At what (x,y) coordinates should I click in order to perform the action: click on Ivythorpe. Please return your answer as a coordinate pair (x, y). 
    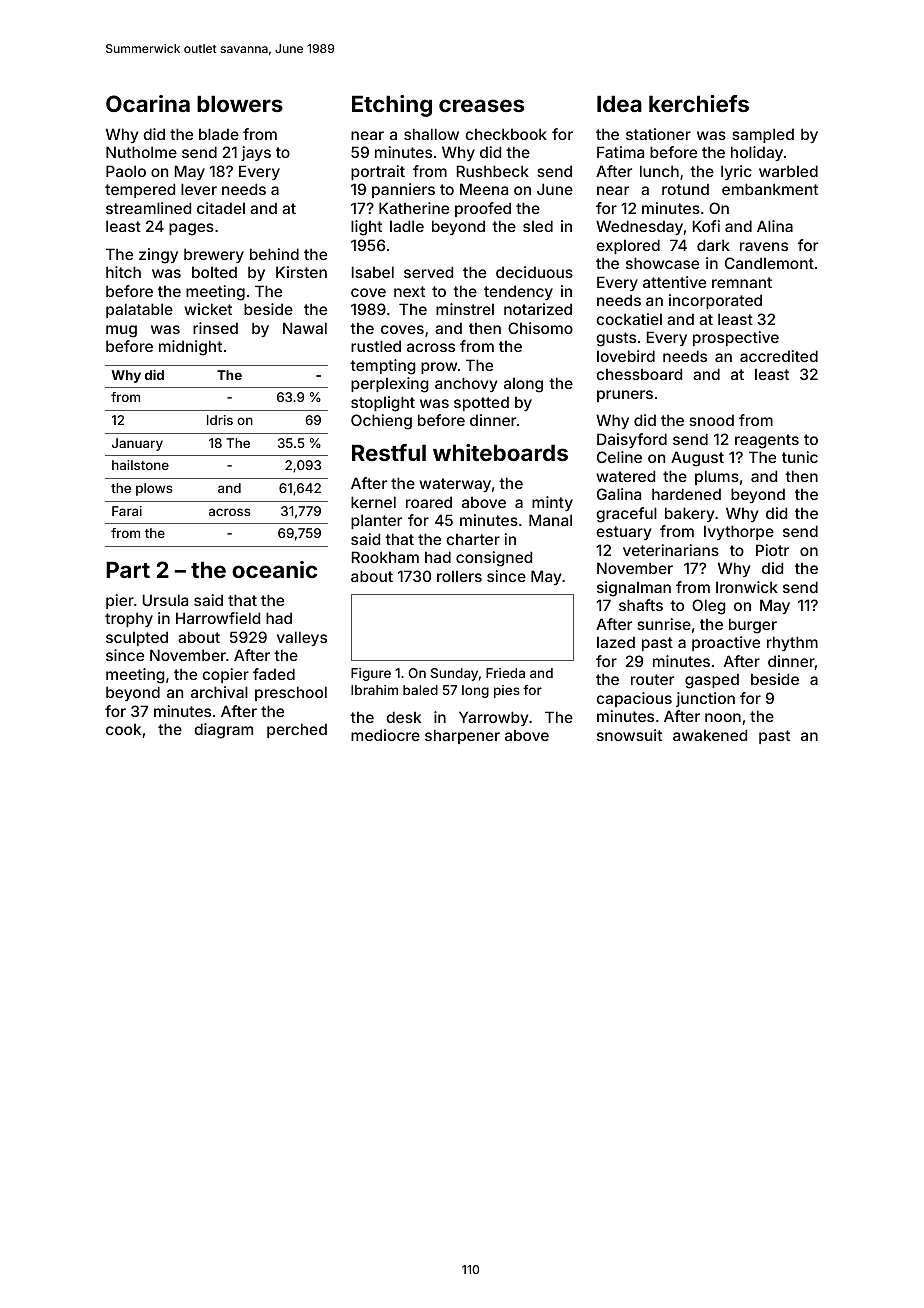
    Looking at the image, I should click on (739, 532).
